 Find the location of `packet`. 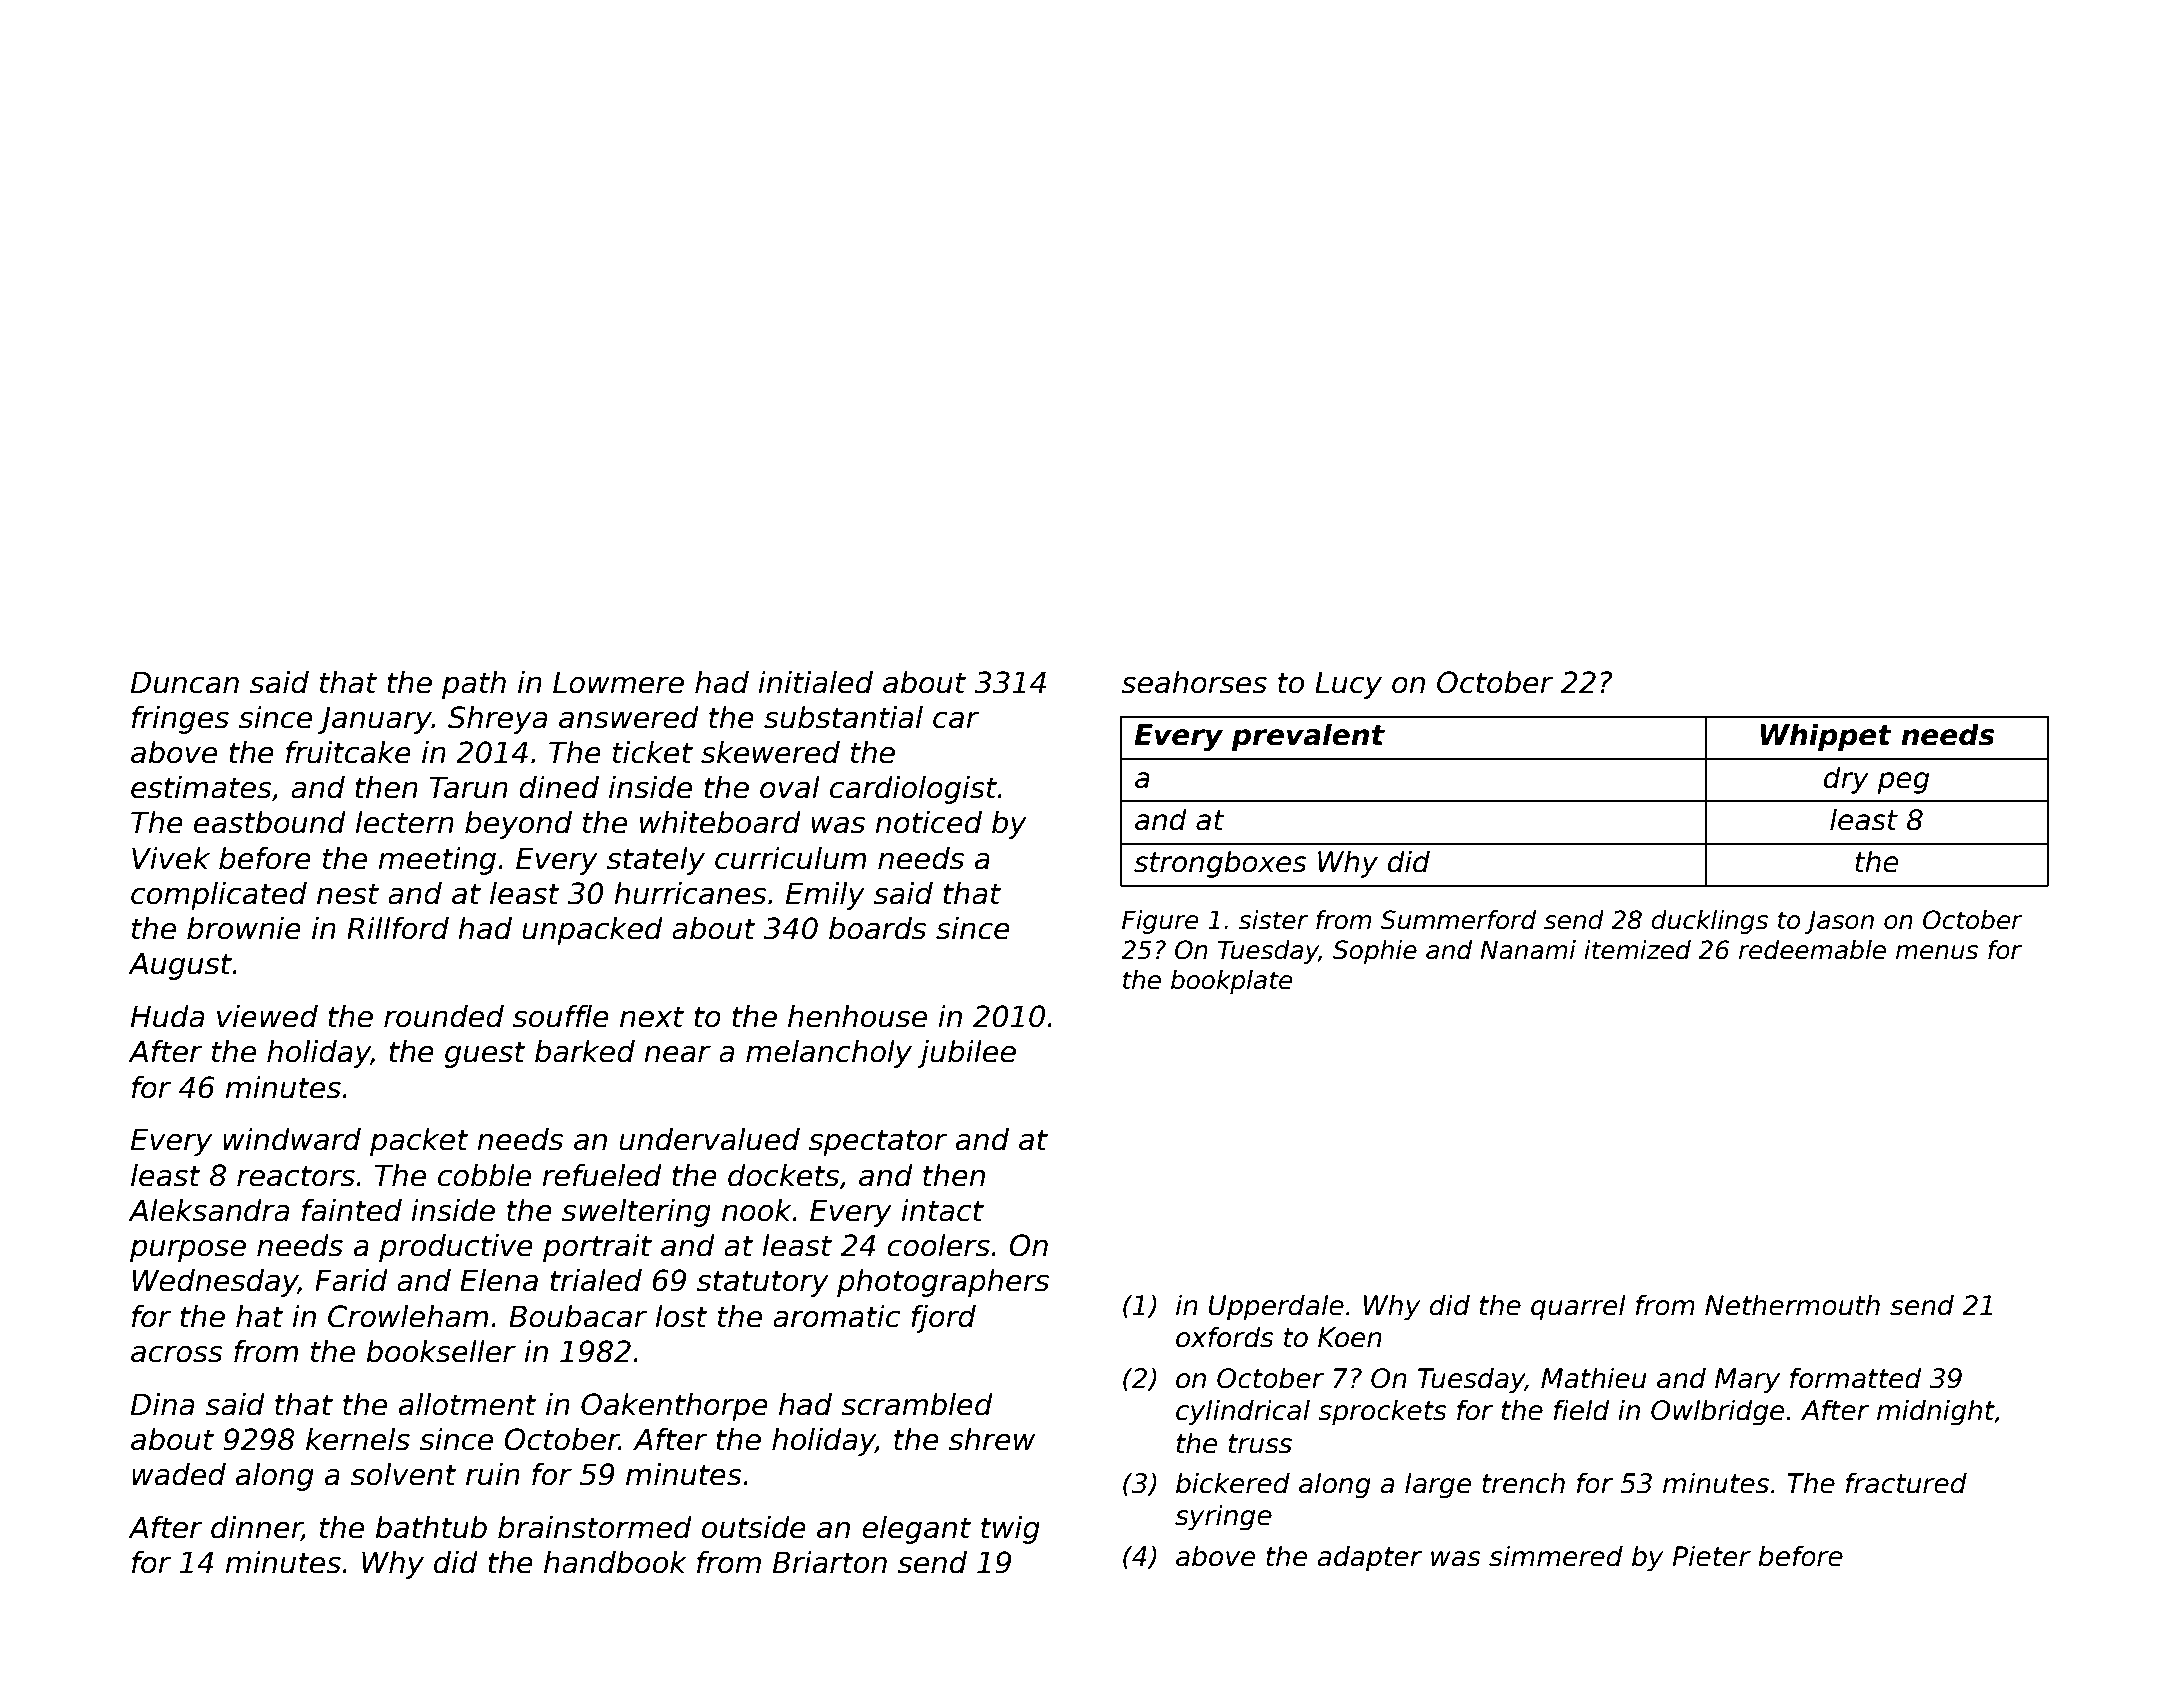

packet is located at coordinates (419, 1142).
